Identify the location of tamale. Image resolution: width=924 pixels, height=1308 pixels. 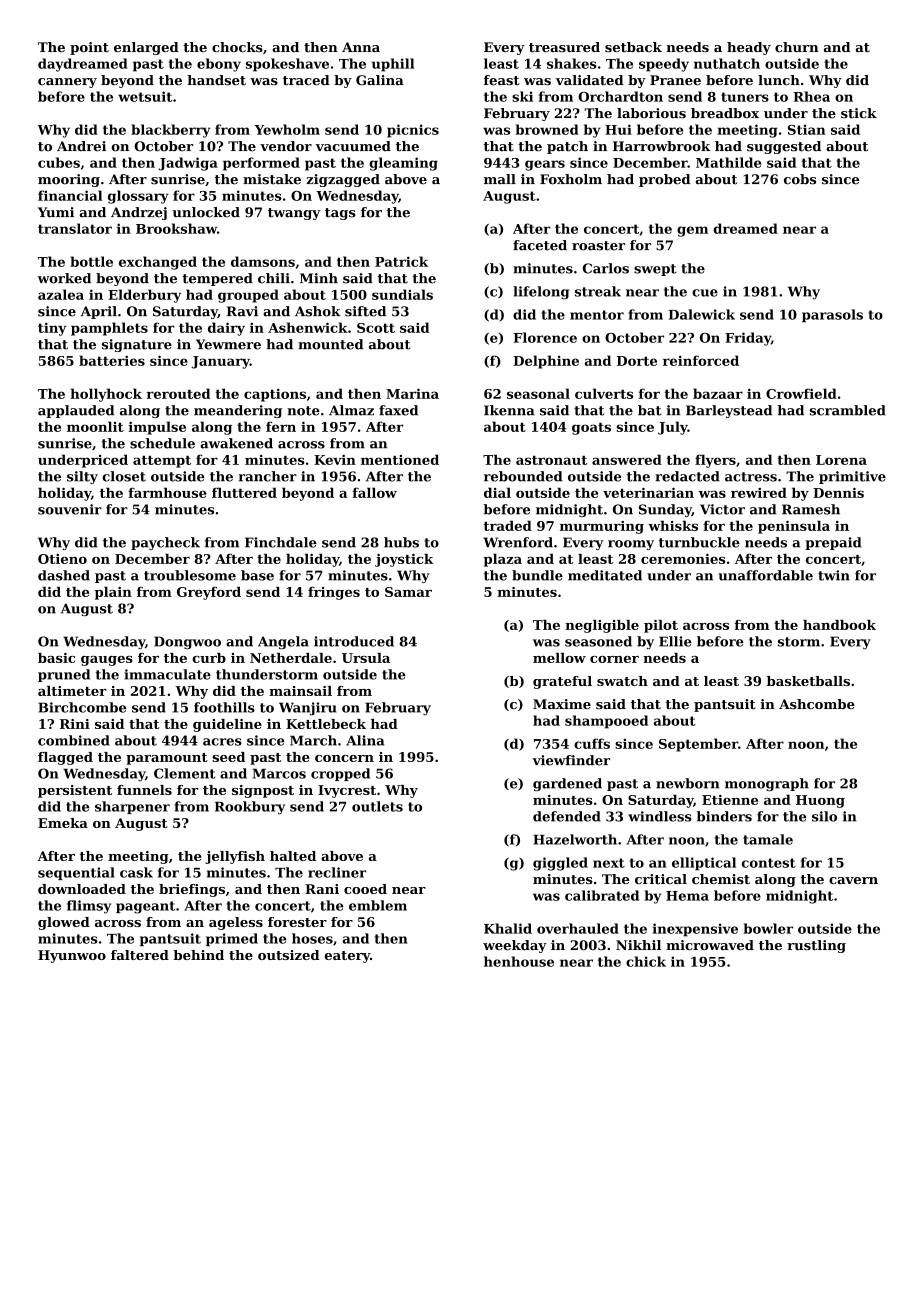
(768, 839).
